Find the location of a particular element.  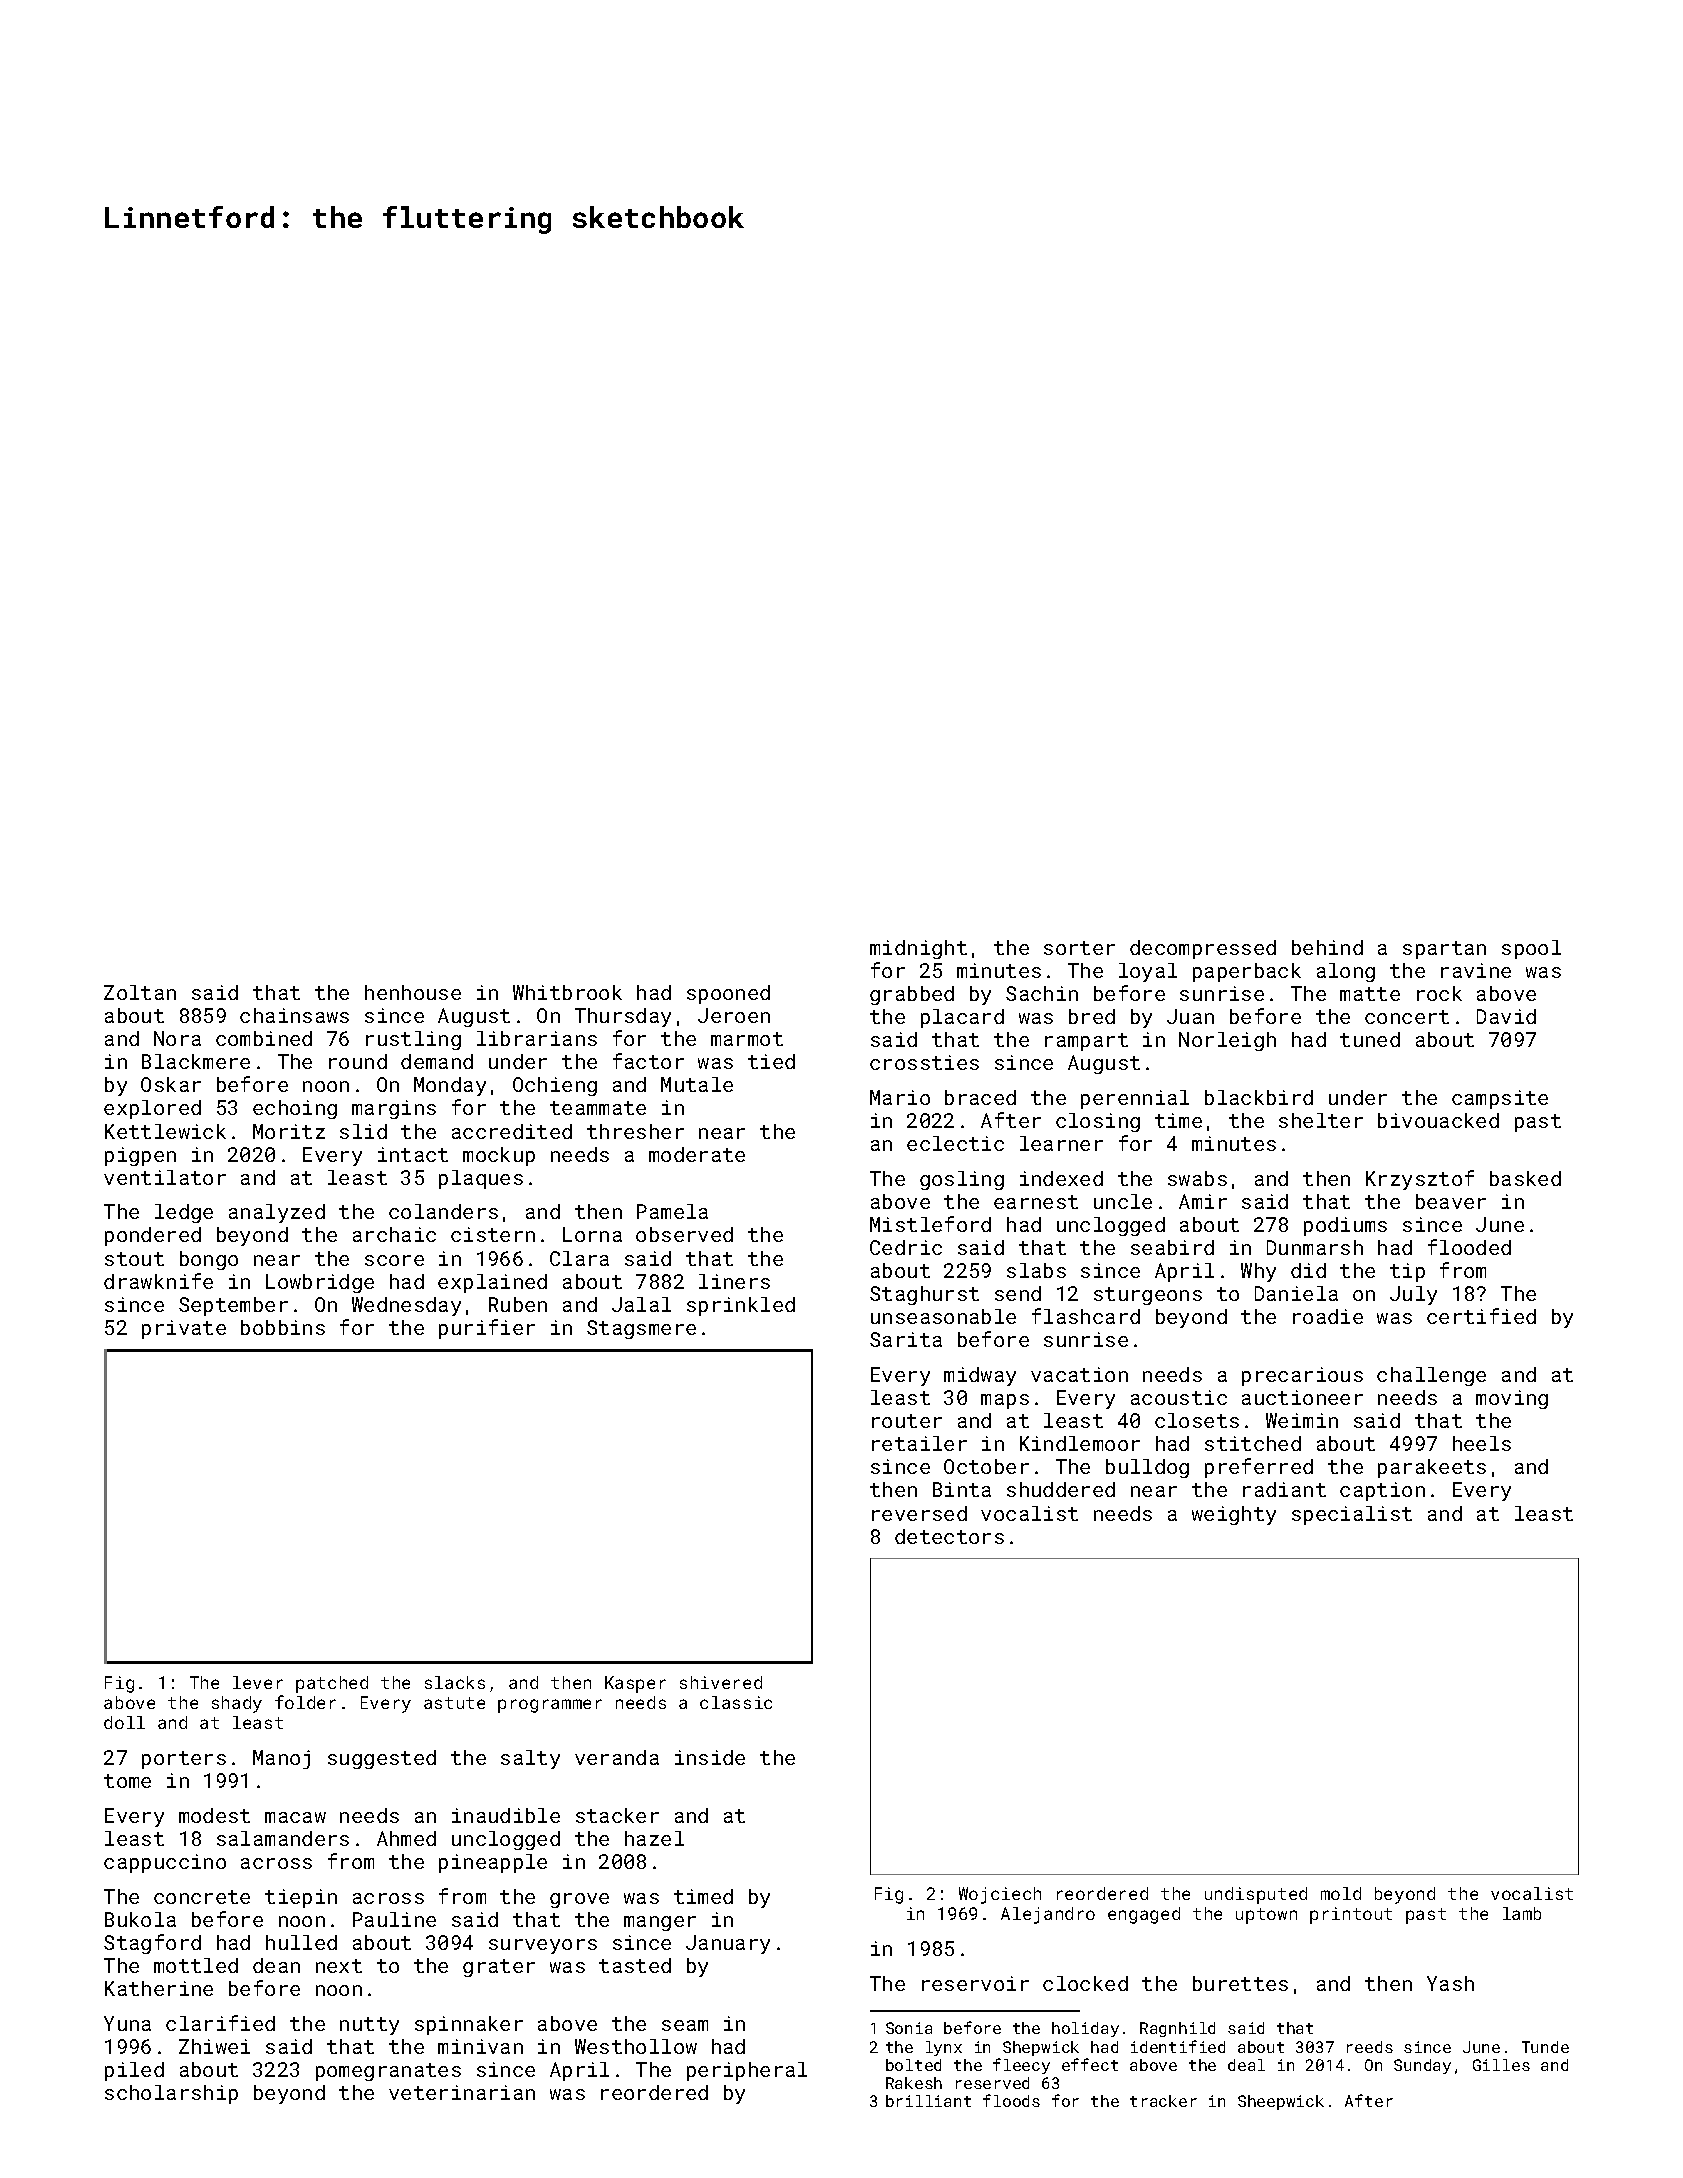

doll is located at coordinates (124, 1722).
